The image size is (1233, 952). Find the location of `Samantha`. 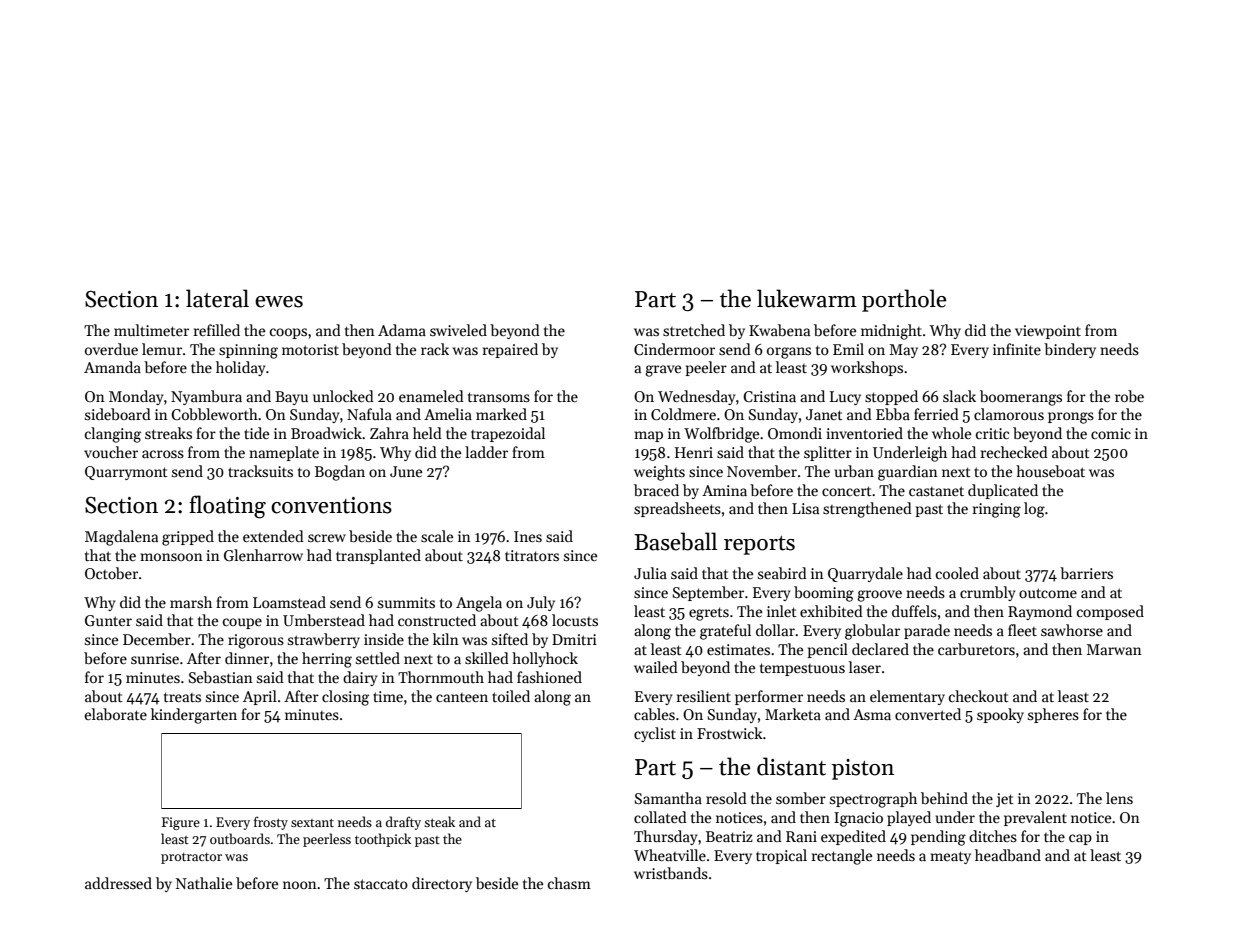

Samantha is located at coordinates (668, 798).
